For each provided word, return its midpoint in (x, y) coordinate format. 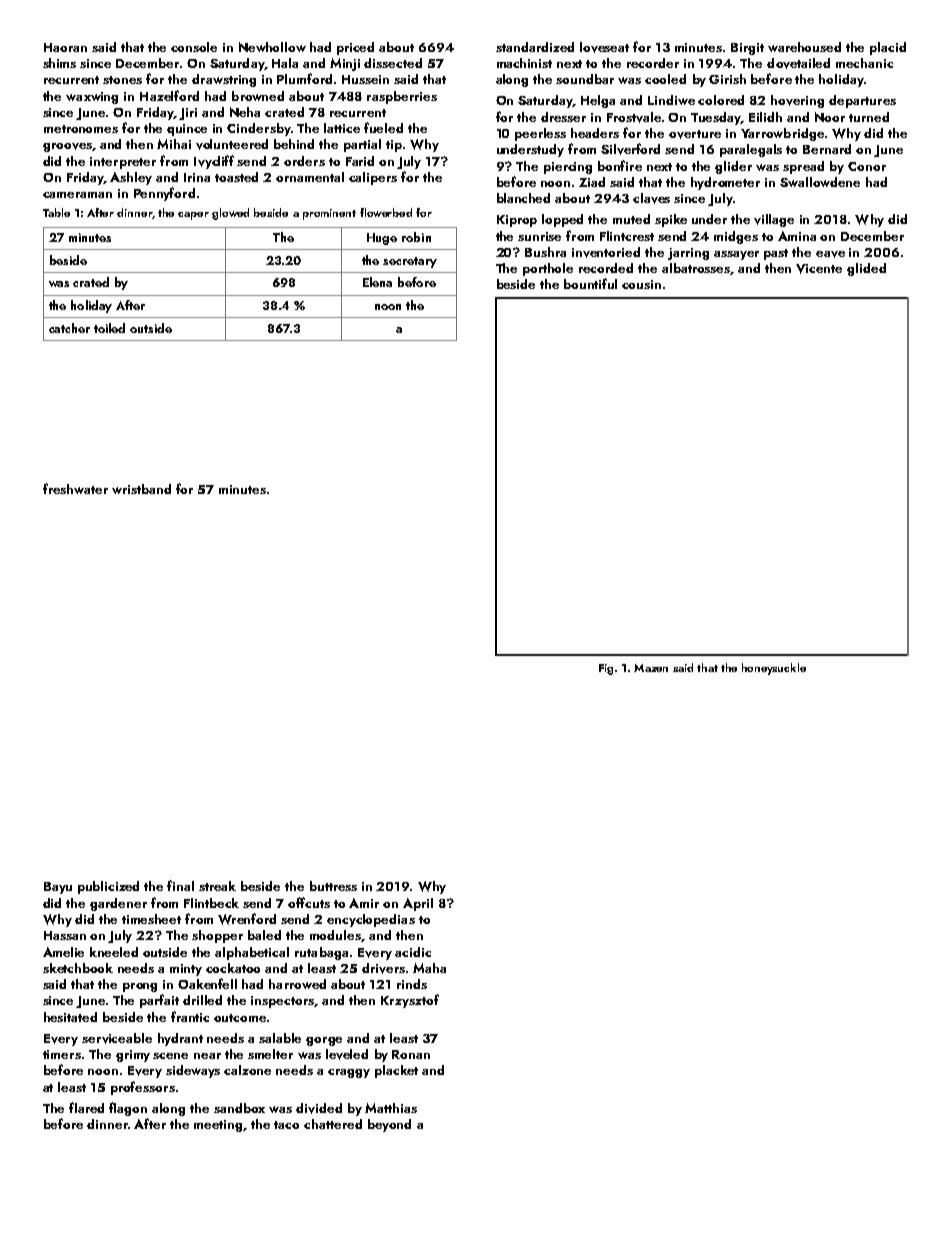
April (418, 904)
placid (888, 48)
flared (86, 1107)
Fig (606, 669)
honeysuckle (774, 669)
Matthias (391, 1108)
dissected (393, 63)
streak (217, 886)
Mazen (651, 668)
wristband (141, 489)
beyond (389, 1125)
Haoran (65, 47)
